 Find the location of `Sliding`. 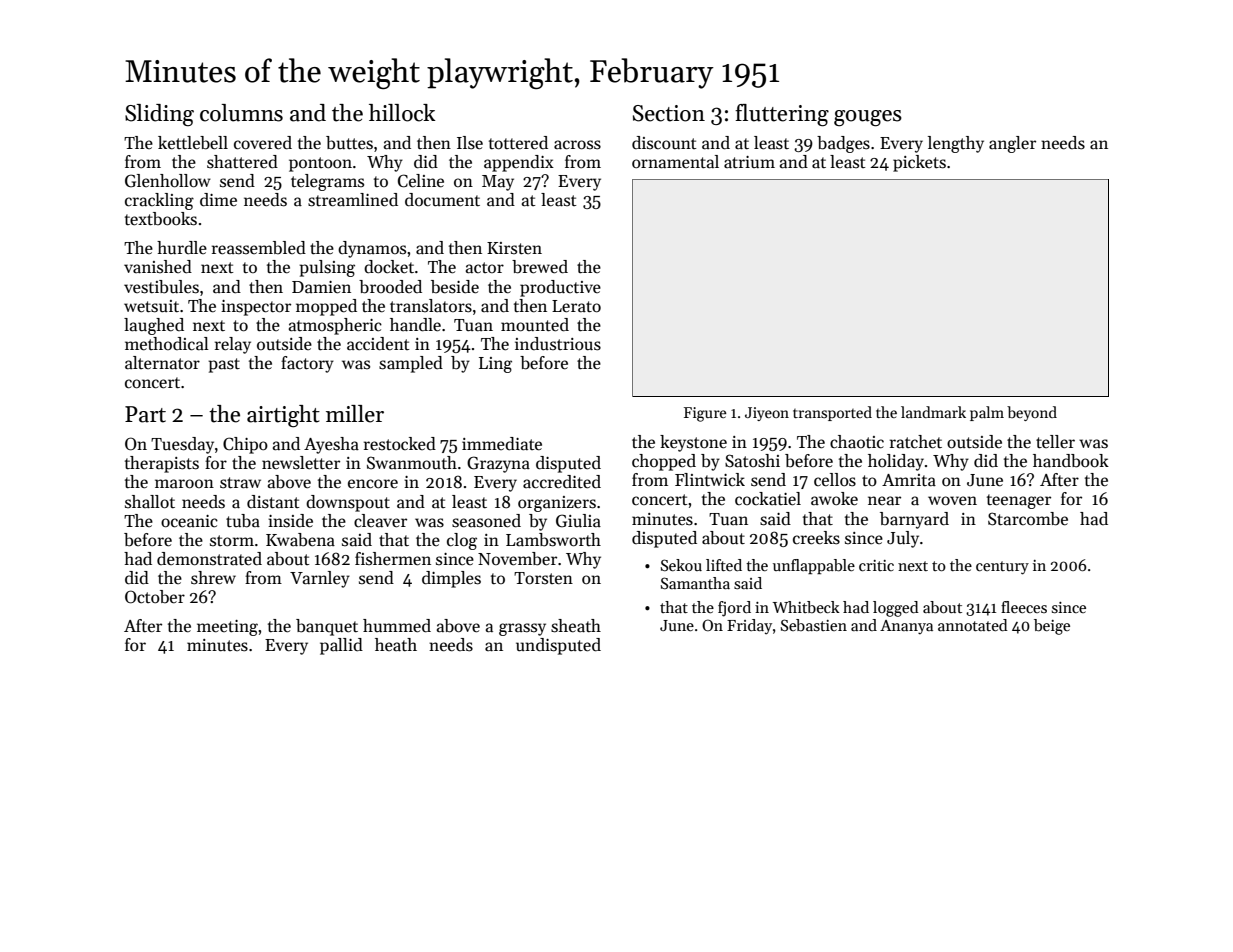

Sliding is located at coordinates (159, 115).
